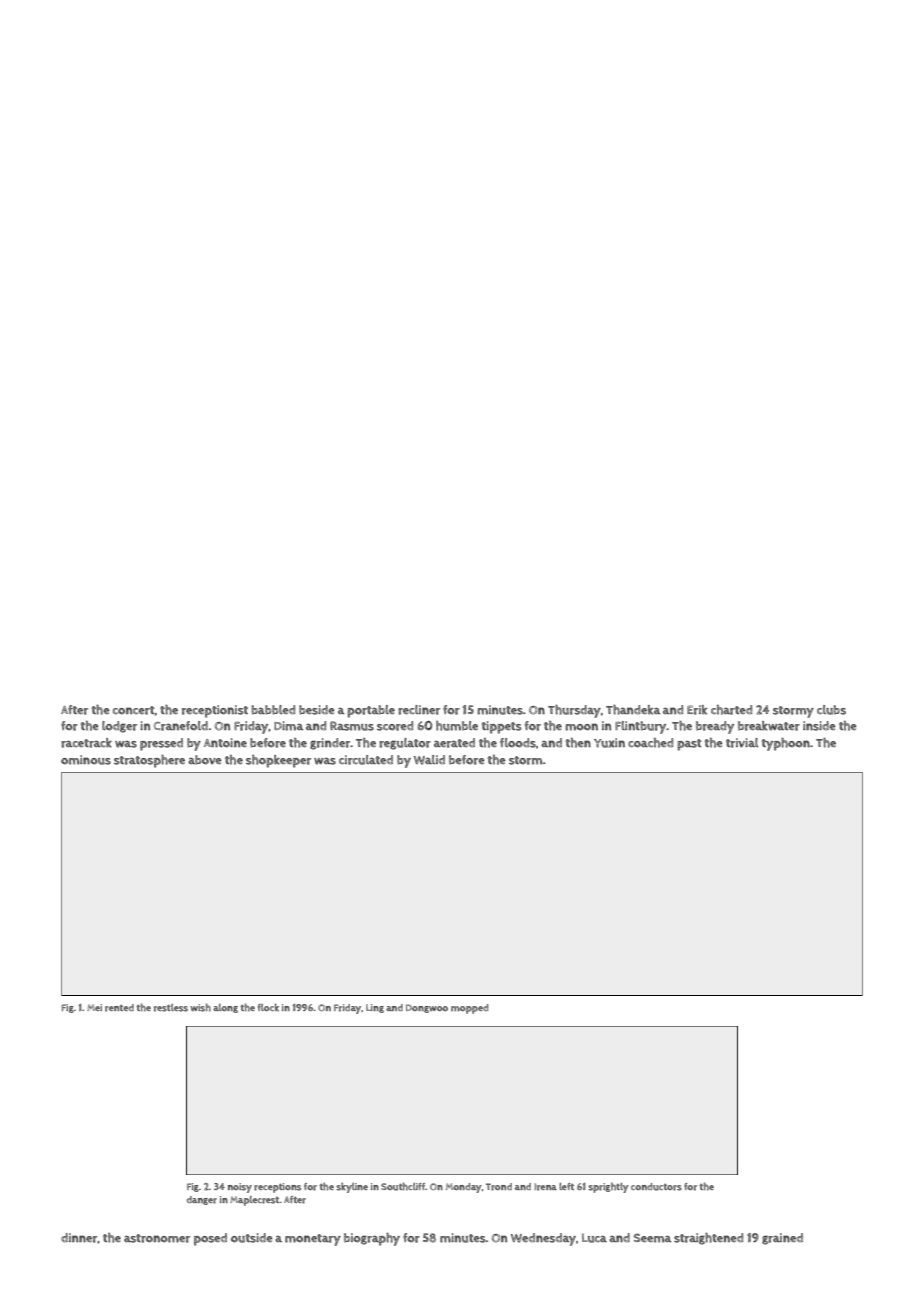 This screenshot has height=1308, width=924. Describe the element at coordinates (86, 760) in the screenshot. I see `ominous` at that location.
